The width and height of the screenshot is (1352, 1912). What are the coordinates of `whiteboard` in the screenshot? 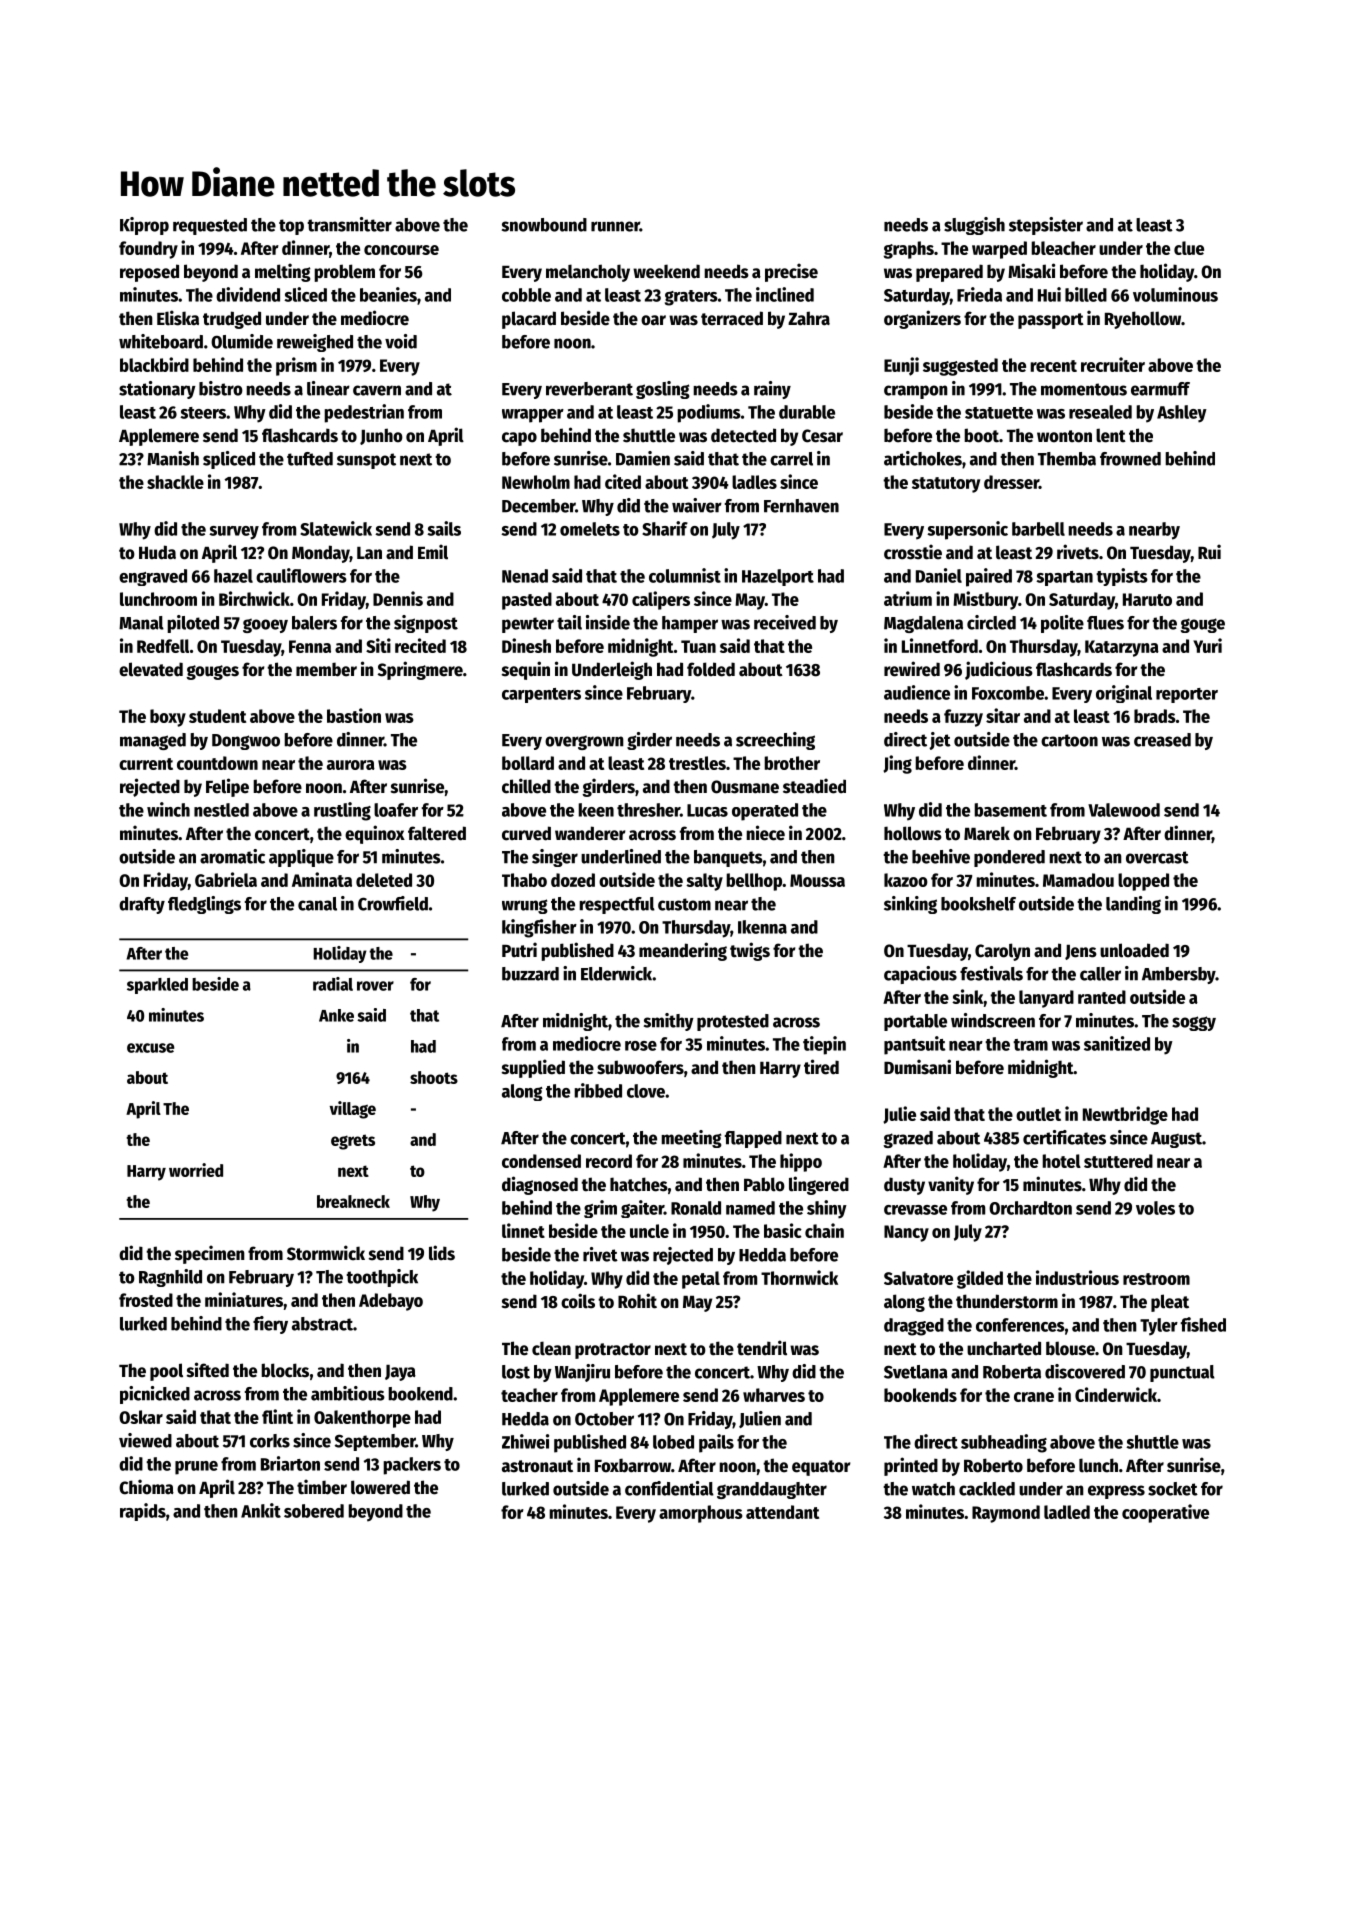 It's located at (161, 341).
